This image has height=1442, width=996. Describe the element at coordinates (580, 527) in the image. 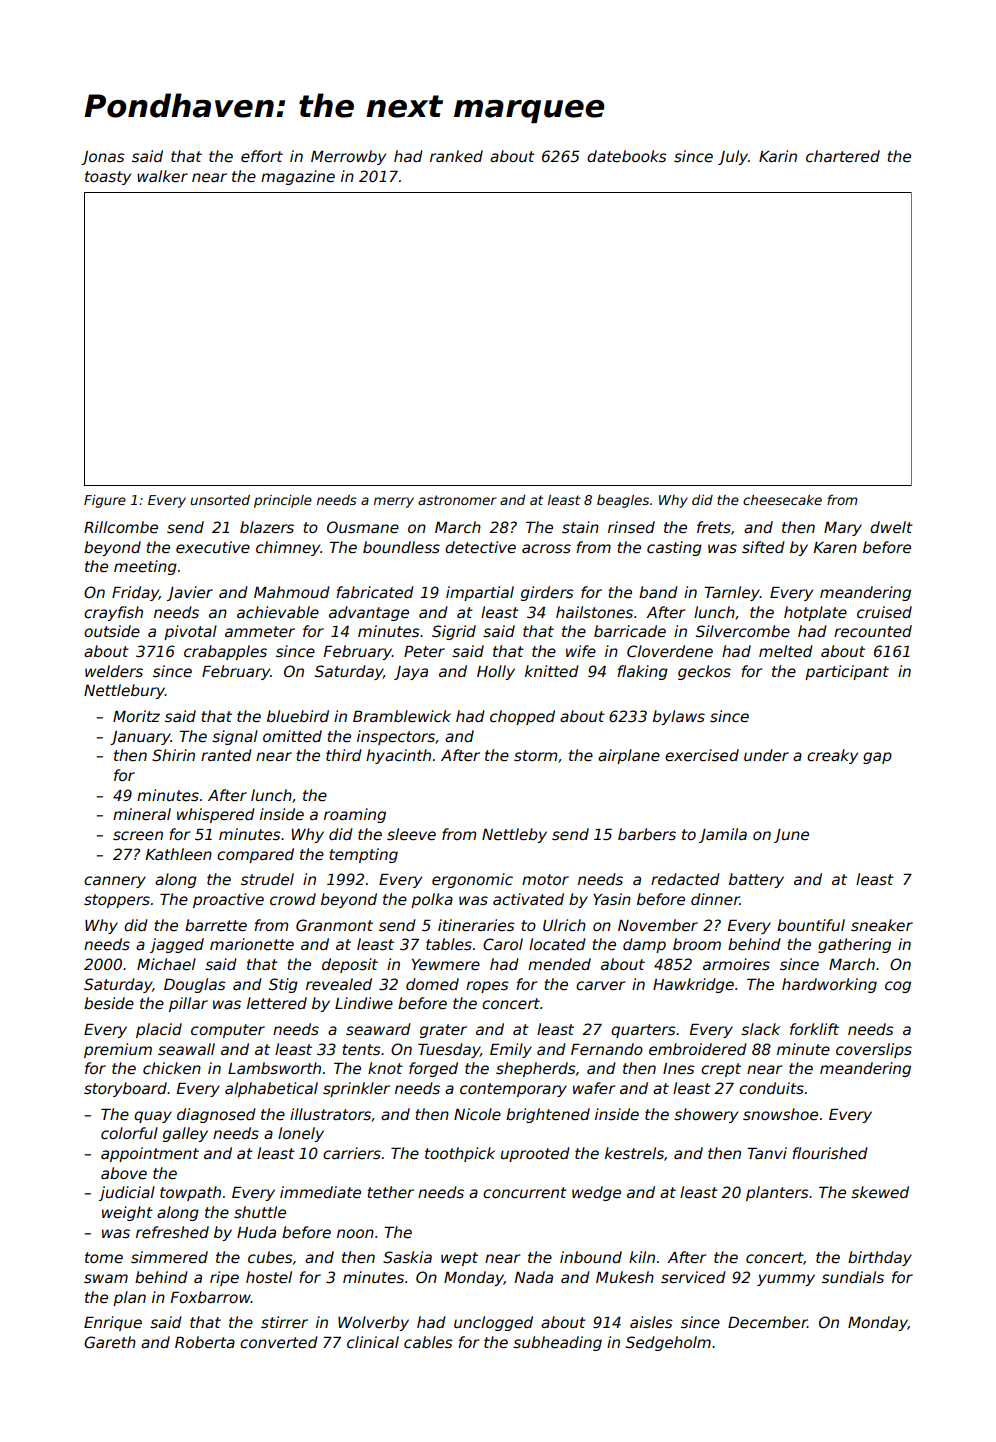

I see `stain` at that location.
